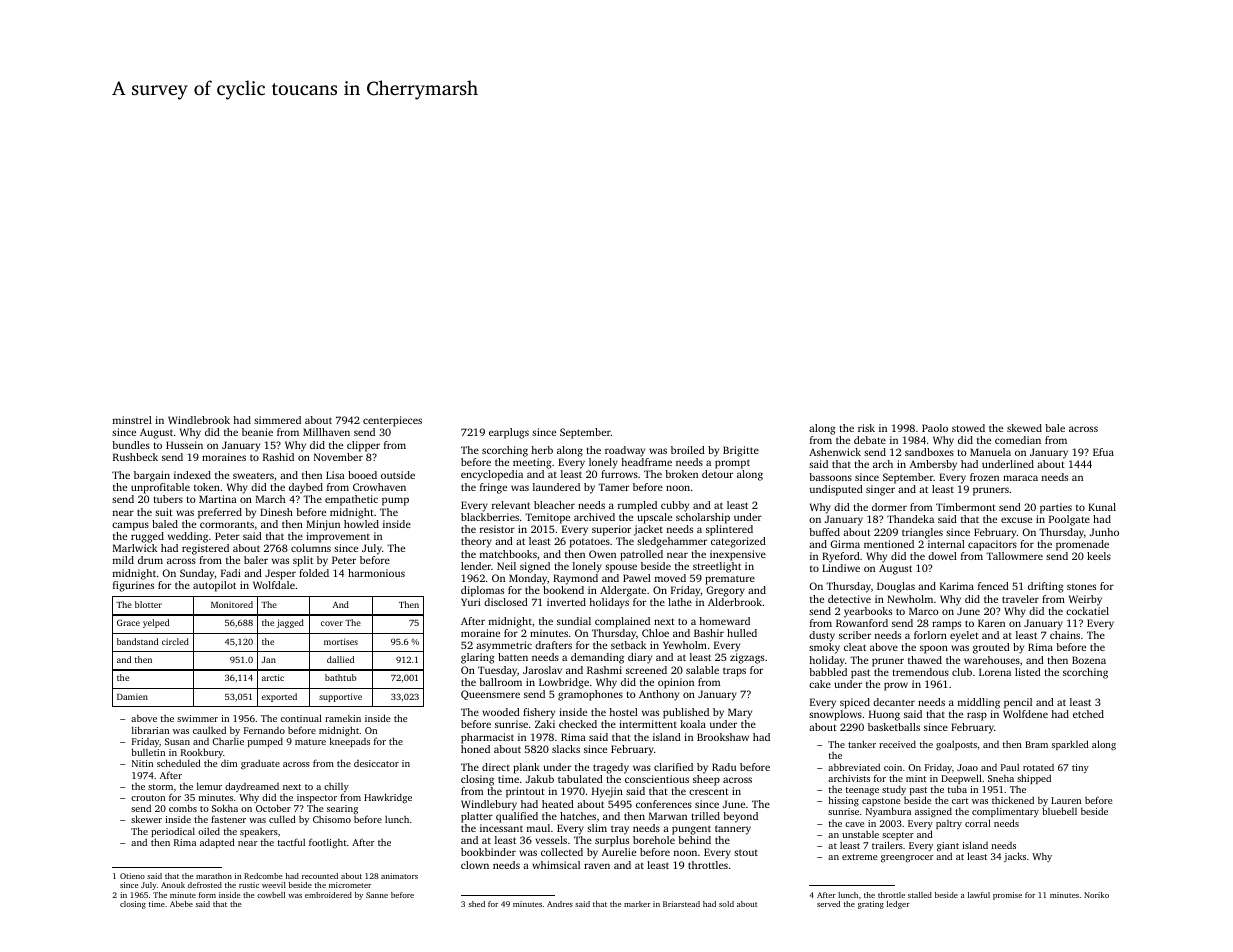  I want to click on Wolfdale, so click(274, 585).
